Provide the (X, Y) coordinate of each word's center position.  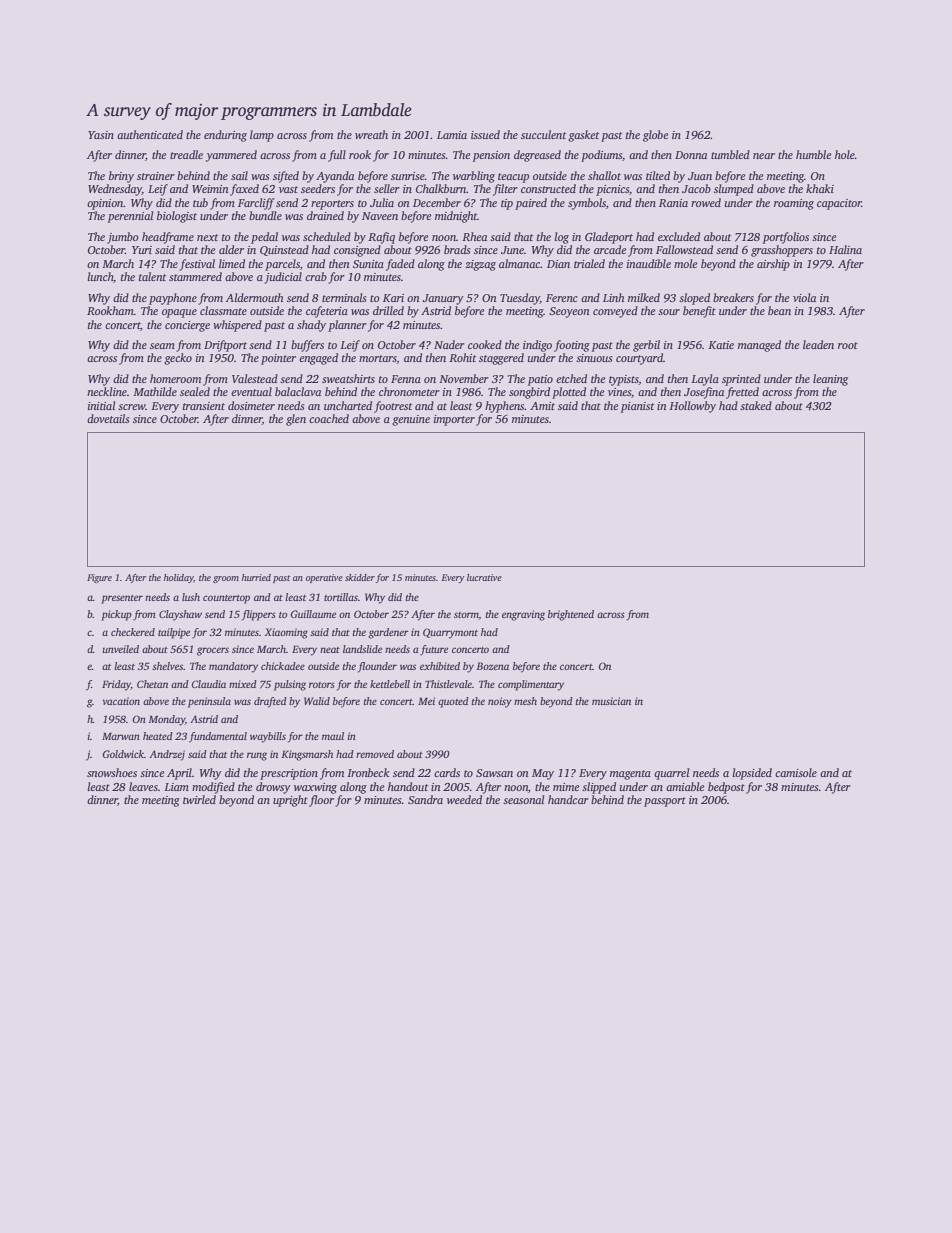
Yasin (101, 135)
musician (611, 701)
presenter (122, 599)
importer (454, 420)
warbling (474, 177)
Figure (99, 578)
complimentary (531, 685)
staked (756, 405)
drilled (388, 310)
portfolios (786, 238)
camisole (796, 772)
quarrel (671, 774)
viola (804, 297)
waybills (268, 737)
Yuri (142, 250)
